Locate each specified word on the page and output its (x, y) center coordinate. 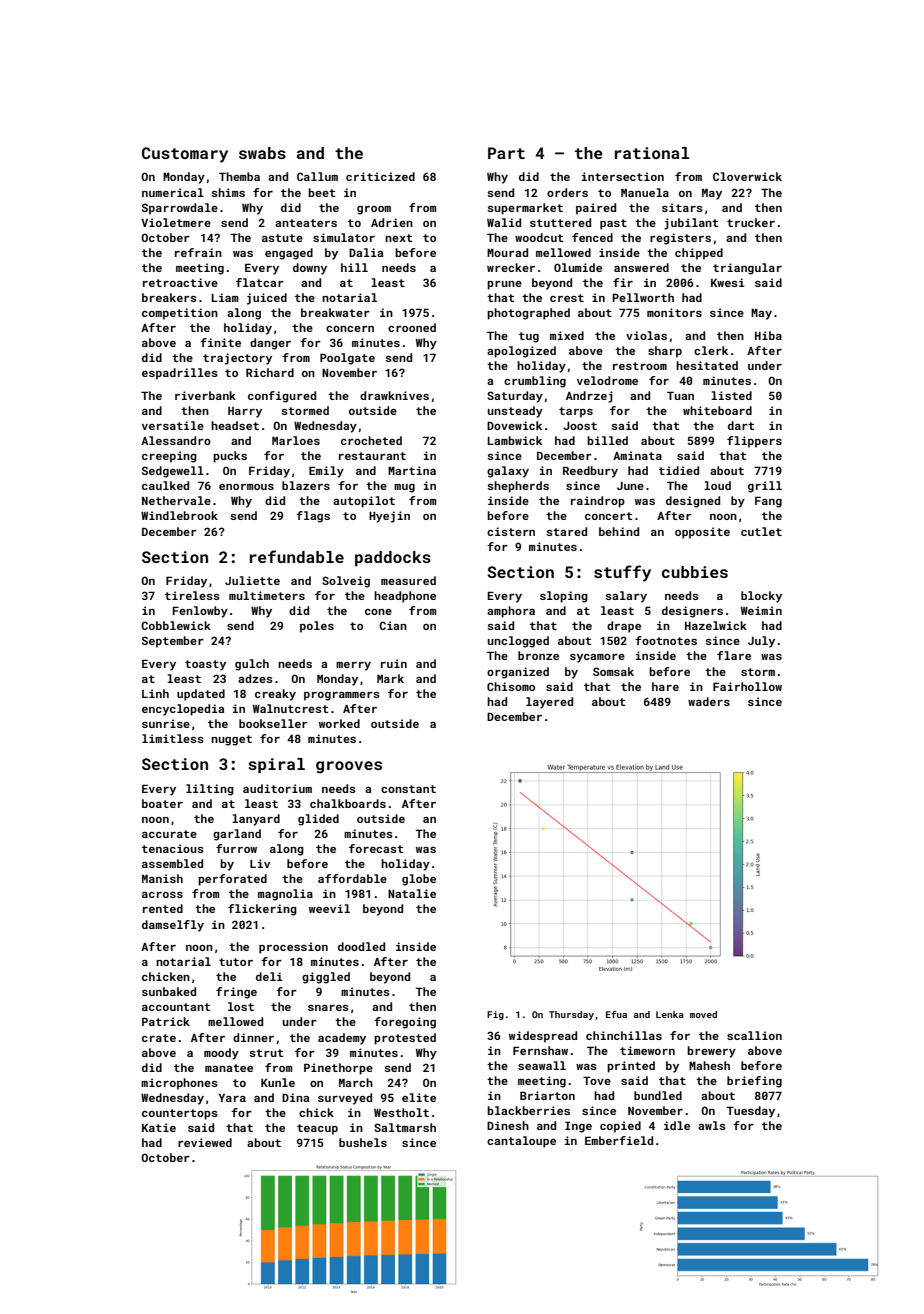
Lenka (670, 1014)
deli (269, 976)
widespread (543, 1037)
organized (518, 673)
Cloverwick (747, 176)
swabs (262, 153)
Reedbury (590, 472)
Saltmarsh (405, 1127)
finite (220, 342)
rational (652, 153)
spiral (276, 766)
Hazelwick (716, 625)
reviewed (205, 1142)
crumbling (535, 382)
